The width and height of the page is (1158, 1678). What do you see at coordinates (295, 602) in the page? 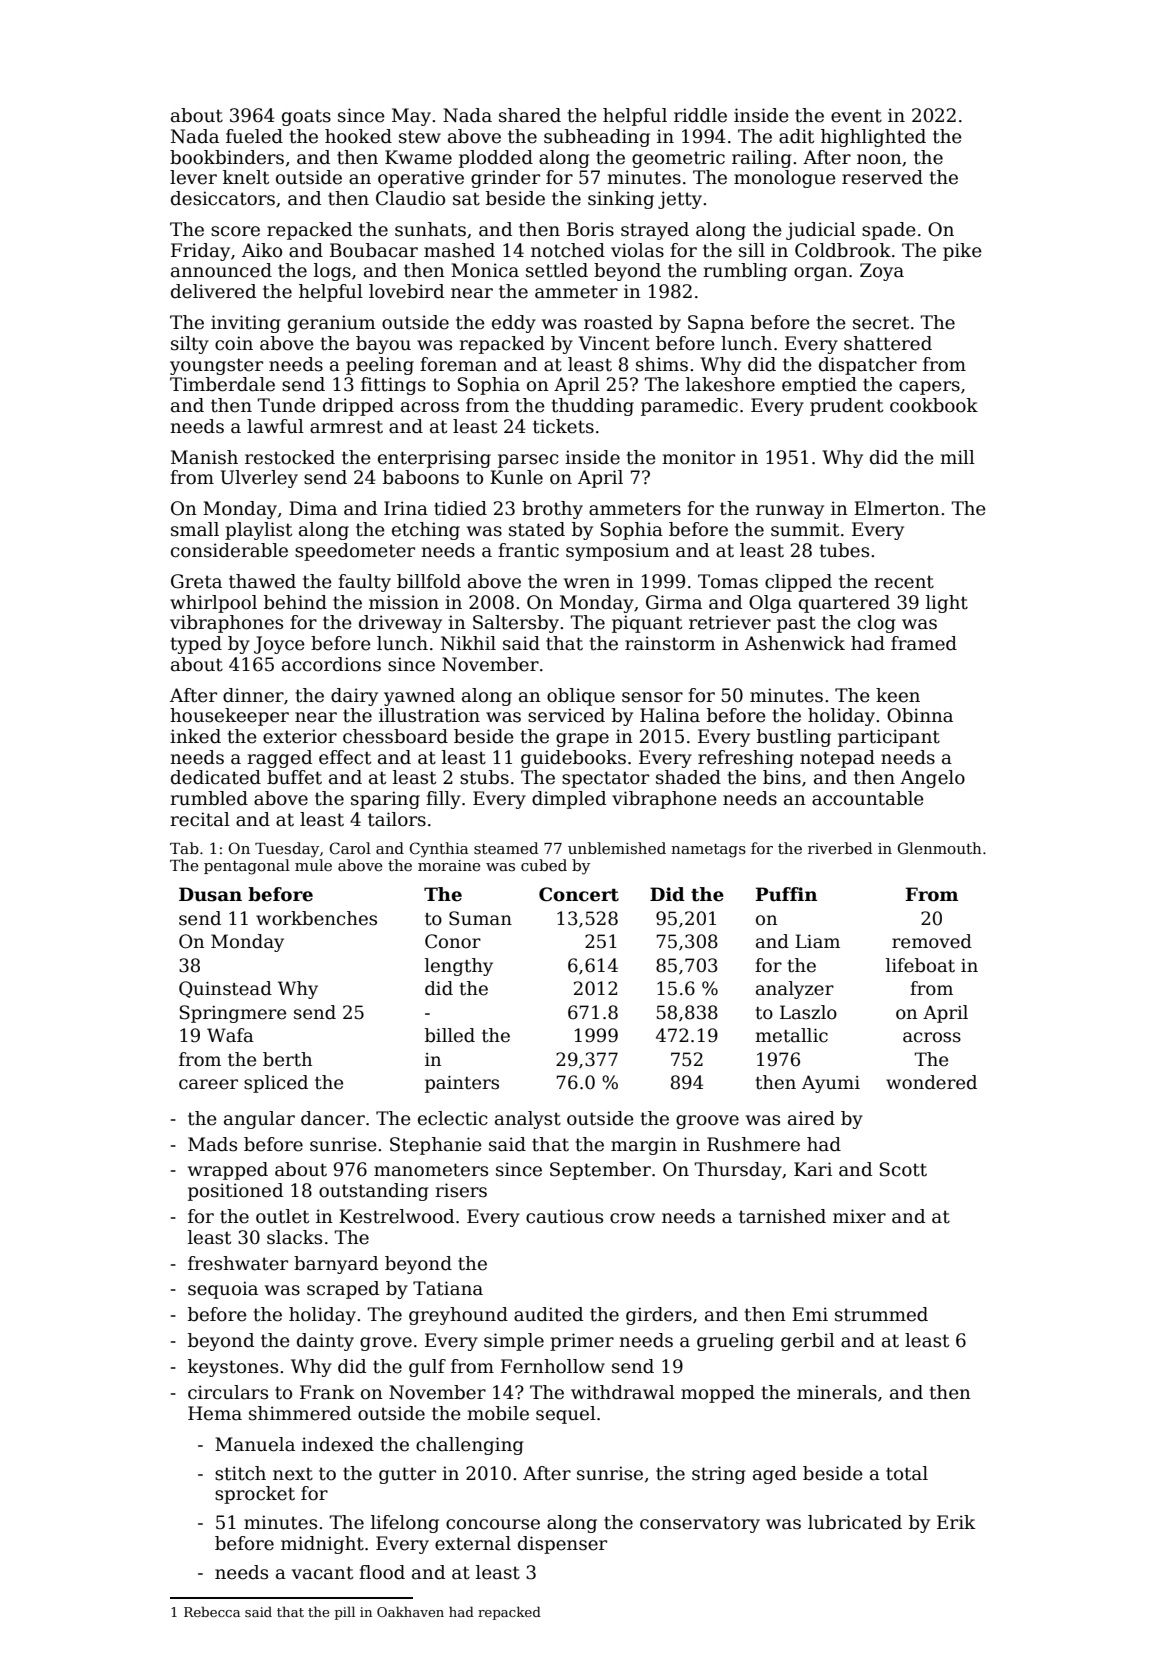
I see `behind` at bounding box center [295, 602].
